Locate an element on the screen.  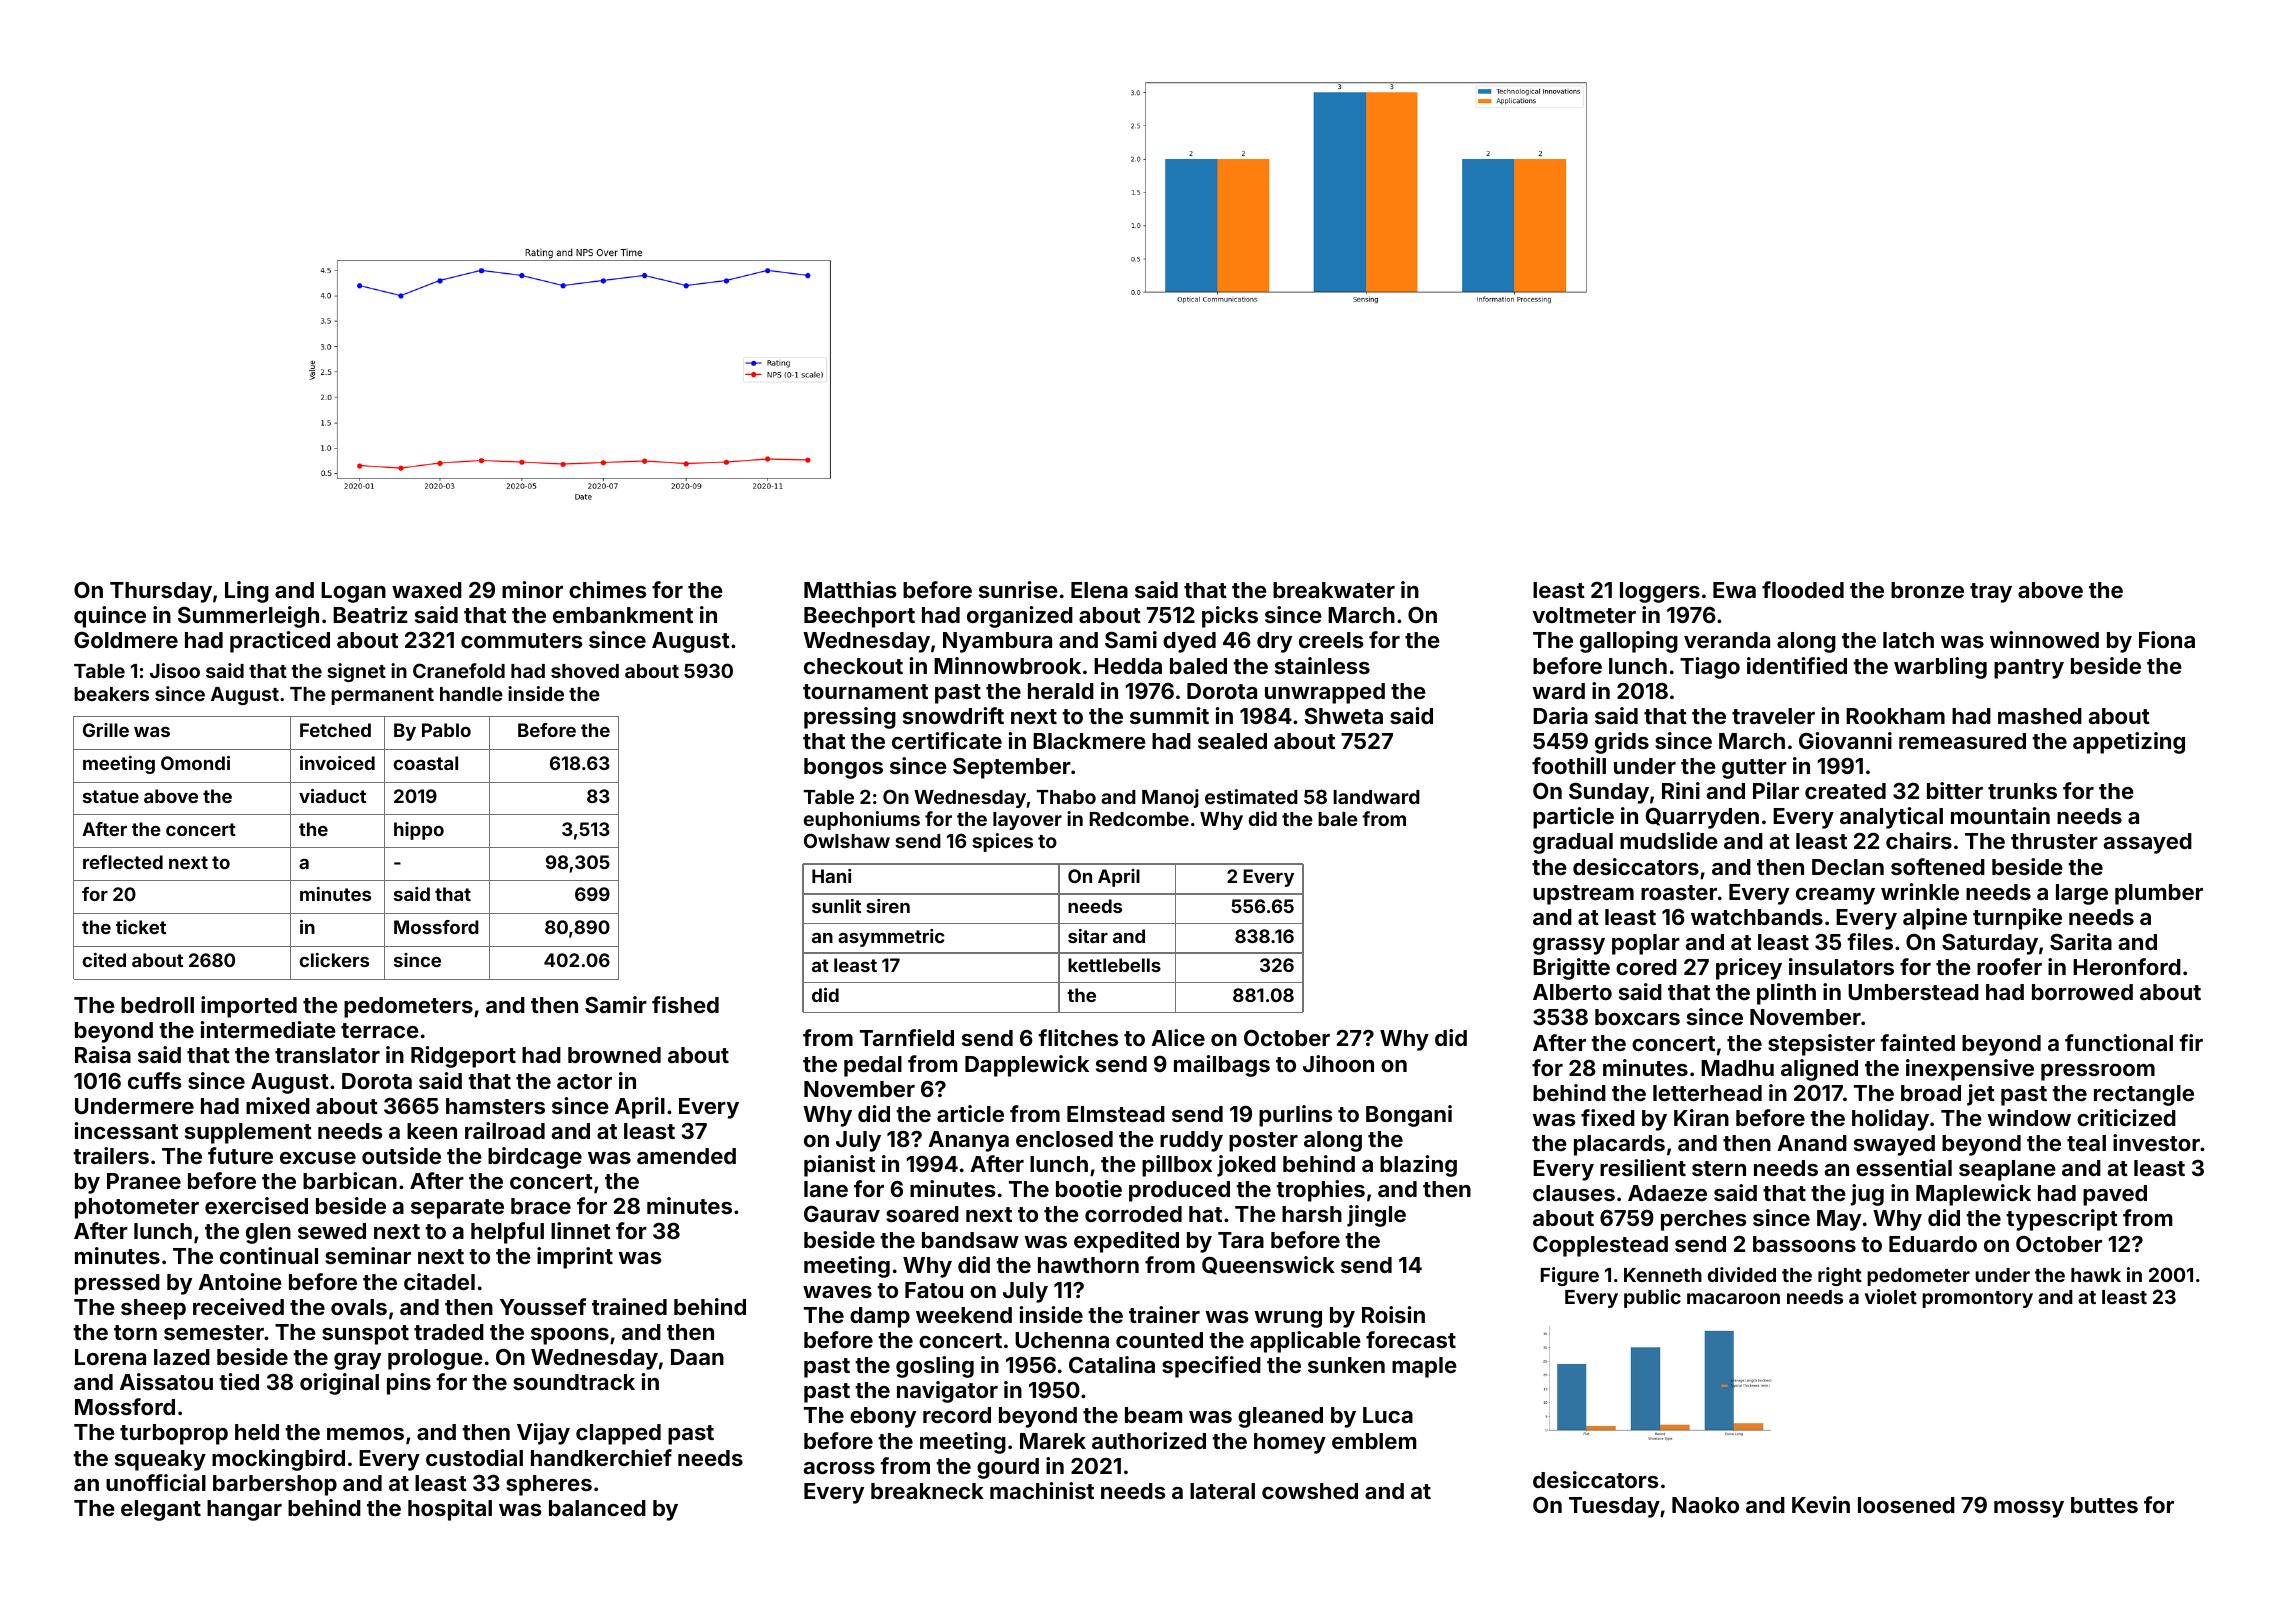
hippo is located at coordinates (419, 831).
